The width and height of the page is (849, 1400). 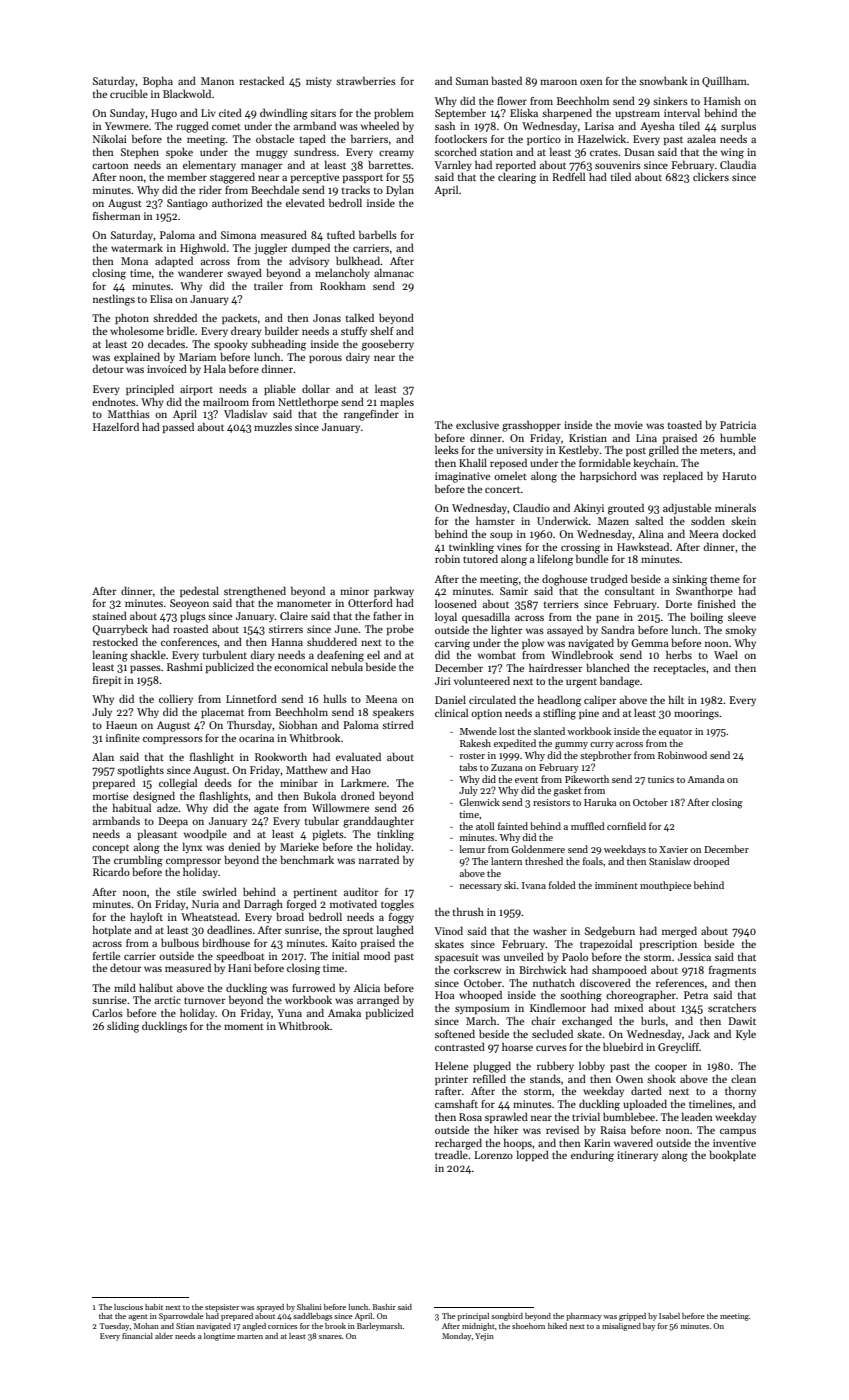 I want to click on adjustable, so click(x=687, y=508).
